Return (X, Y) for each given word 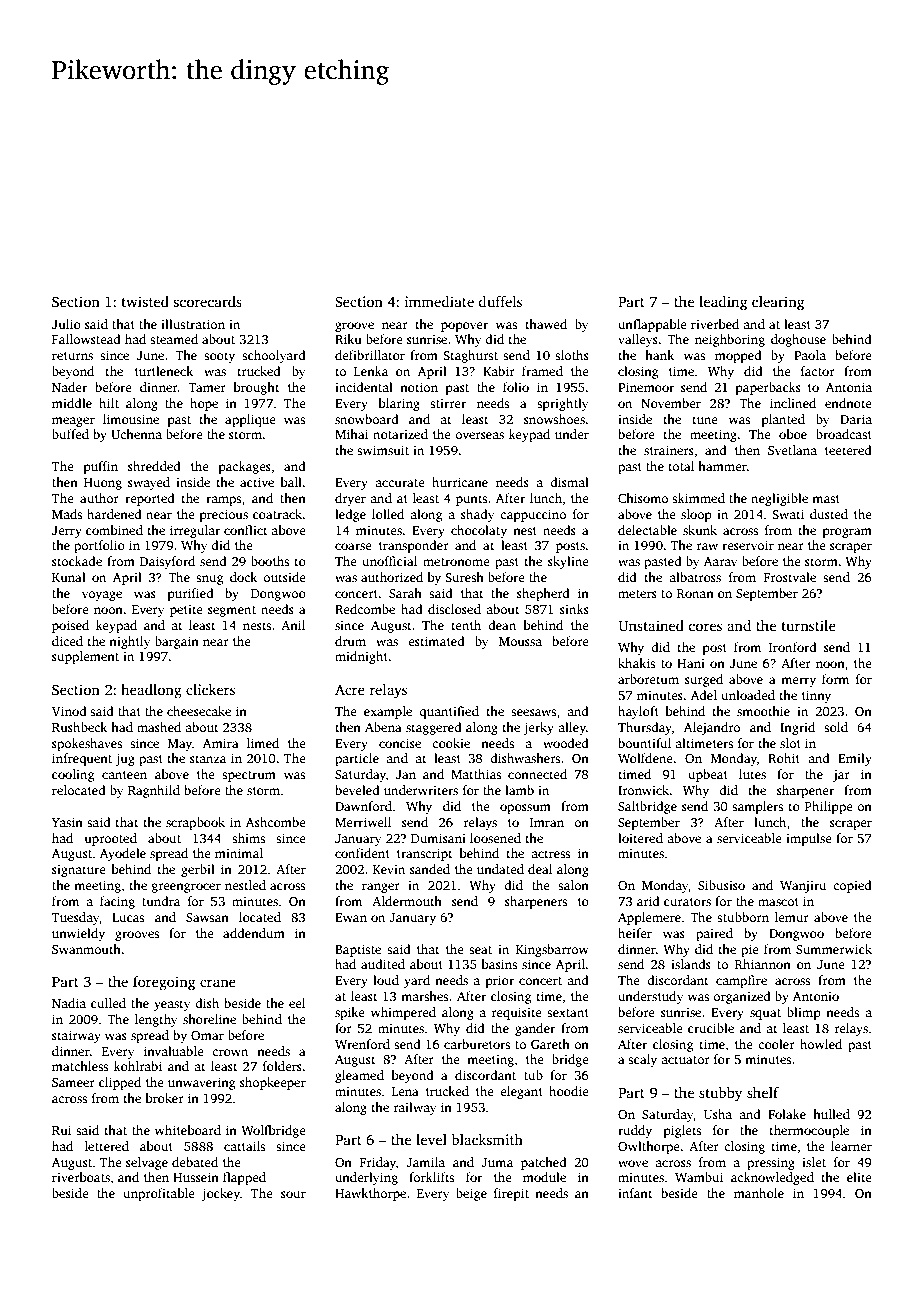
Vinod (69, 711)
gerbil (198, 870)
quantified (449, 712)
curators (687, 902)
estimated (436, 641)
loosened (495, 838)
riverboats (81, 1177)
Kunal (69, 577)
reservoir (748, 545)
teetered (848, 450)
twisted (145, 301)
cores (705, 627)
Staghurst (470, 356)
